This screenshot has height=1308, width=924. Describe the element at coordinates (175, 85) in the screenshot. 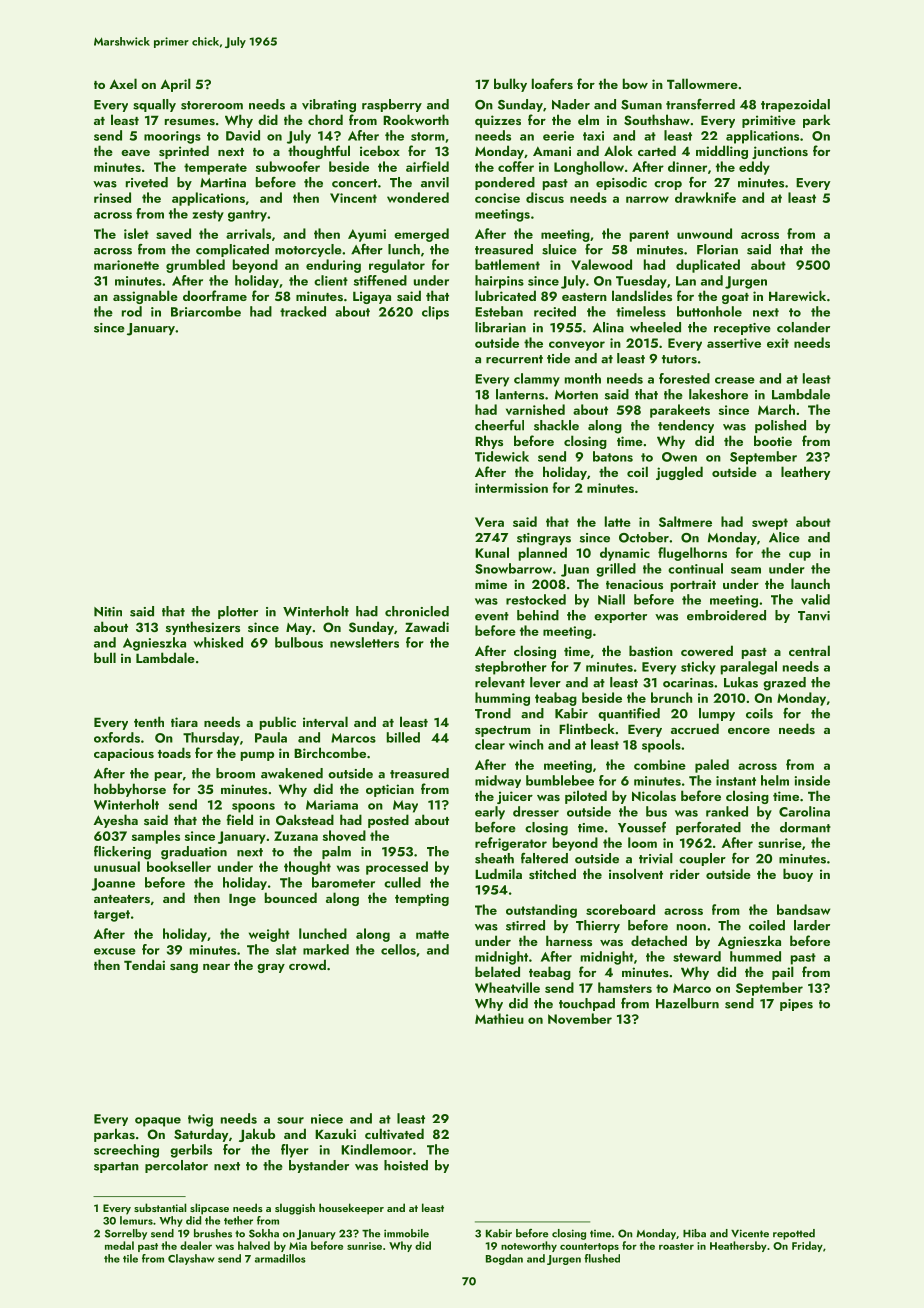

I see `April` at that location.
